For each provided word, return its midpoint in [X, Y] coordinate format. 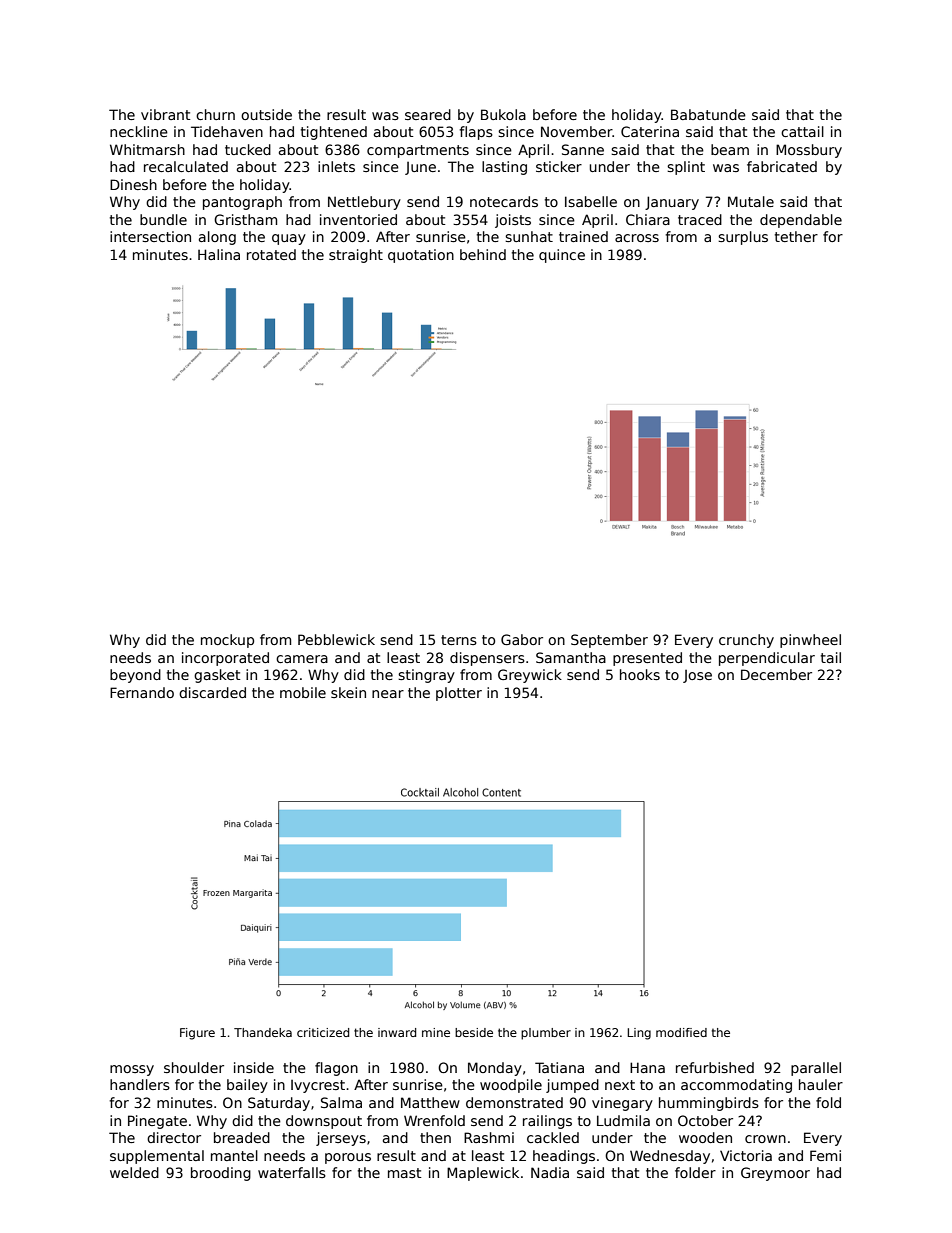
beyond [135, 676]
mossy [132, 1070]
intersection [150, 236]
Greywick [530, 676]
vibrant [166, 114]
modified [681, 1032]
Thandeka [263, 1032]
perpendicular [767, 659]
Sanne [583, 149]
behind [483, 254]
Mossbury [809, 151]
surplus [743, 238]
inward [397, 1032]
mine [436, 1032]
